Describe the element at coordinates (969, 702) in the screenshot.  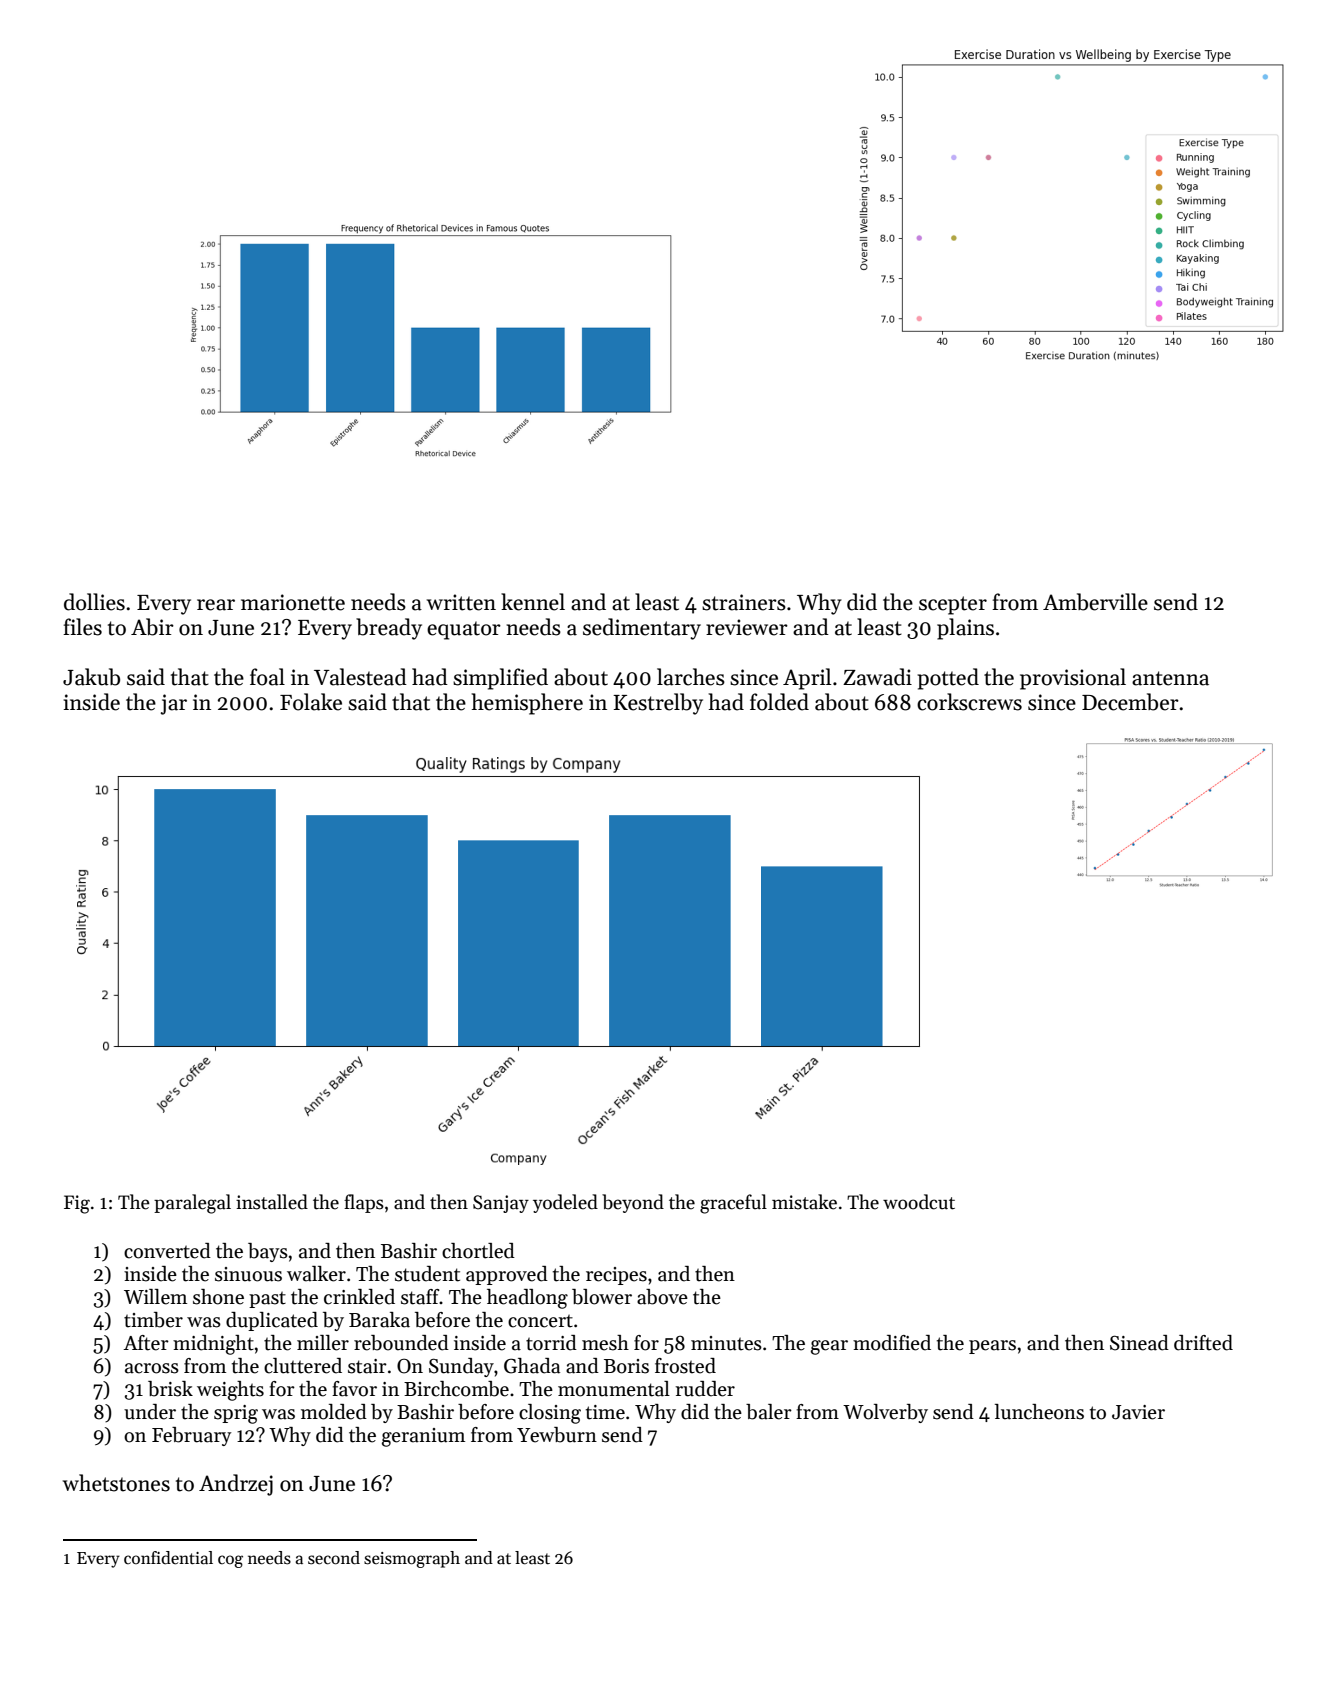
I see `corkscrews` at that location.
